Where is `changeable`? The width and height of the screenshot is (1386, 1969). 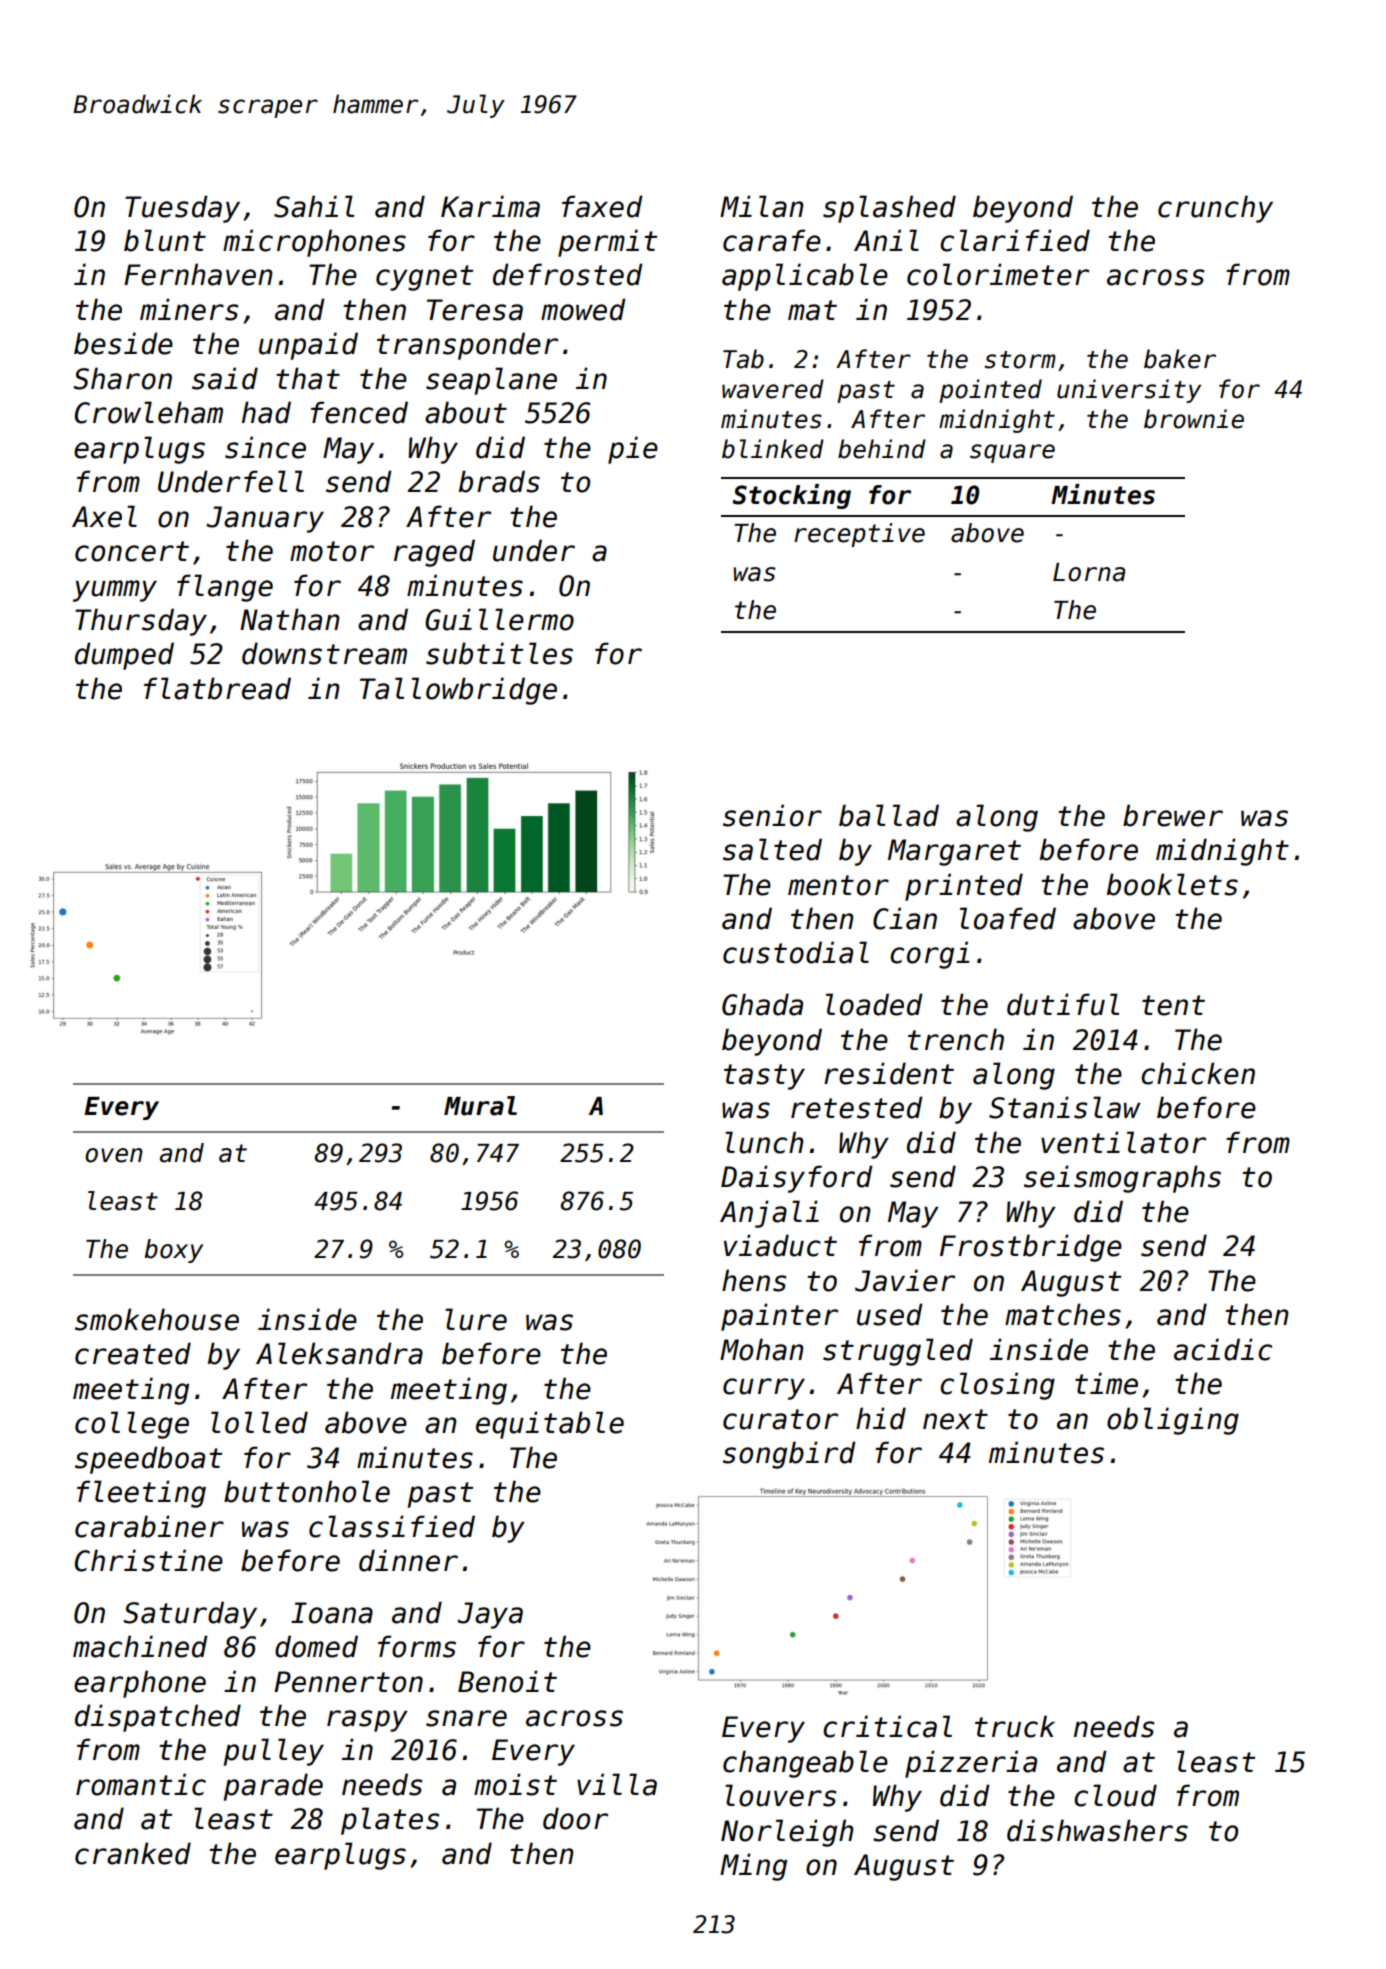 changeable is located at coordinates (805, 1764).
